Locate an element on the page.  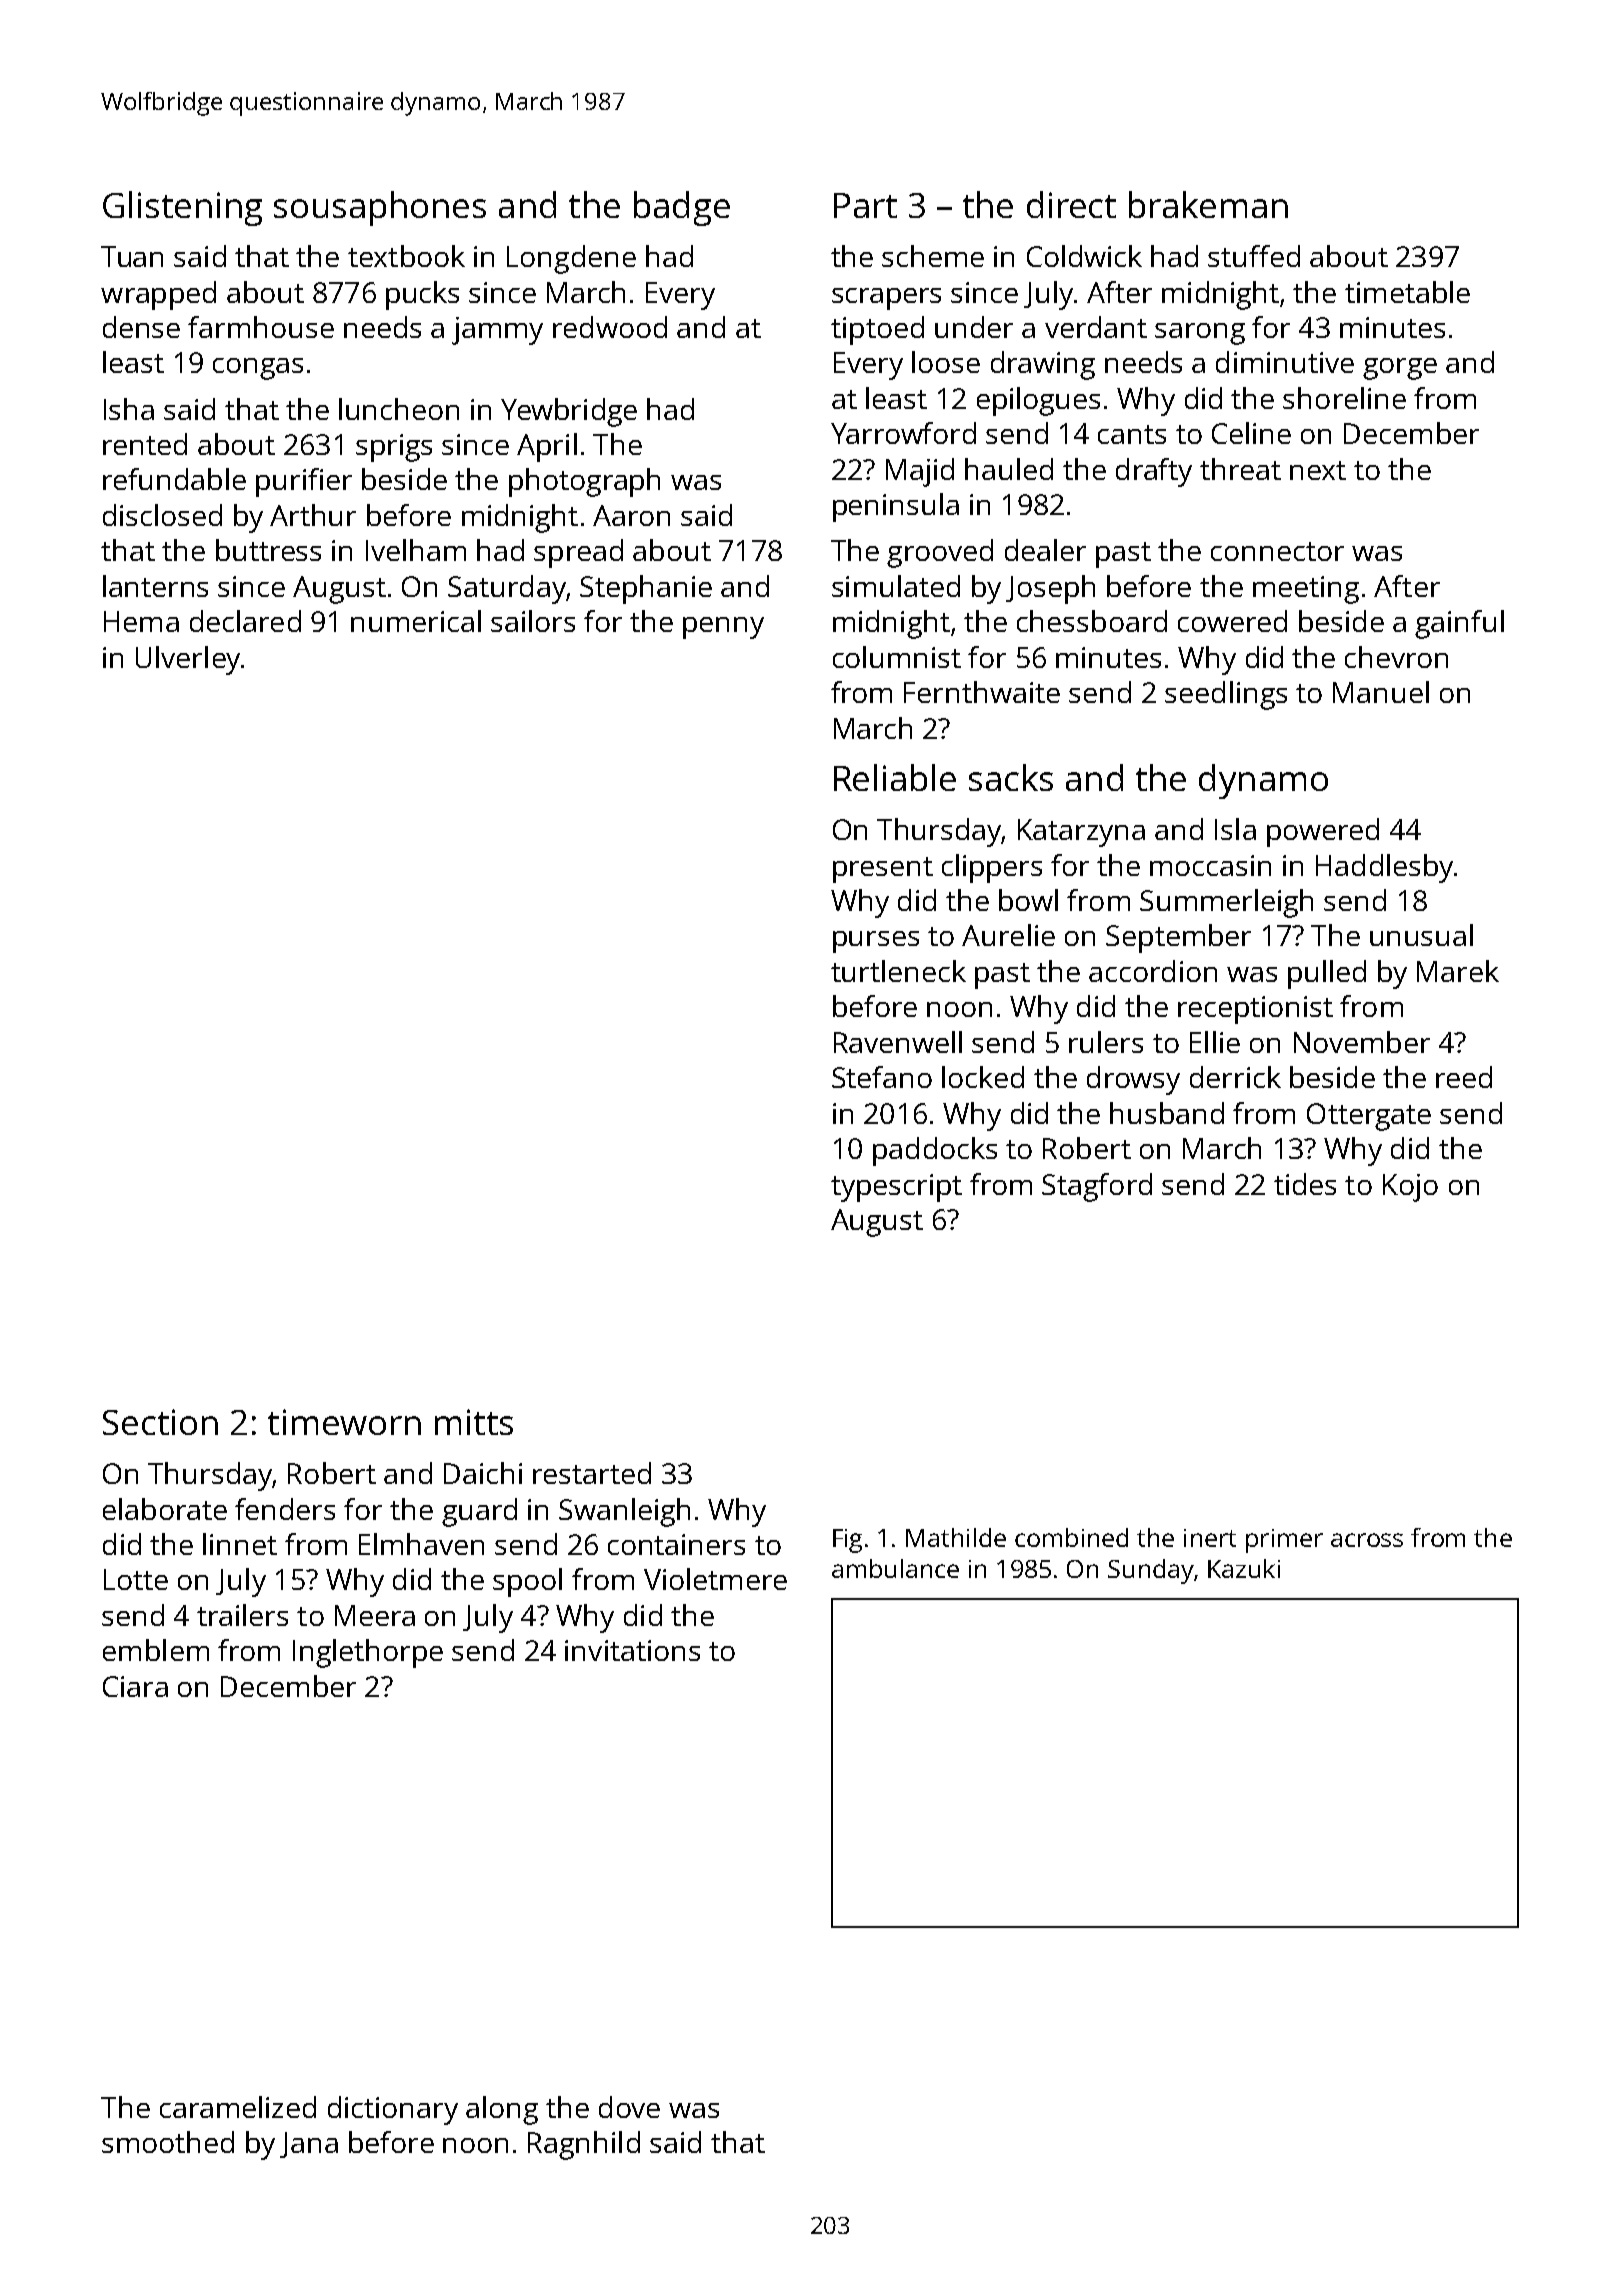
present is located at coordinates (883, 870).
